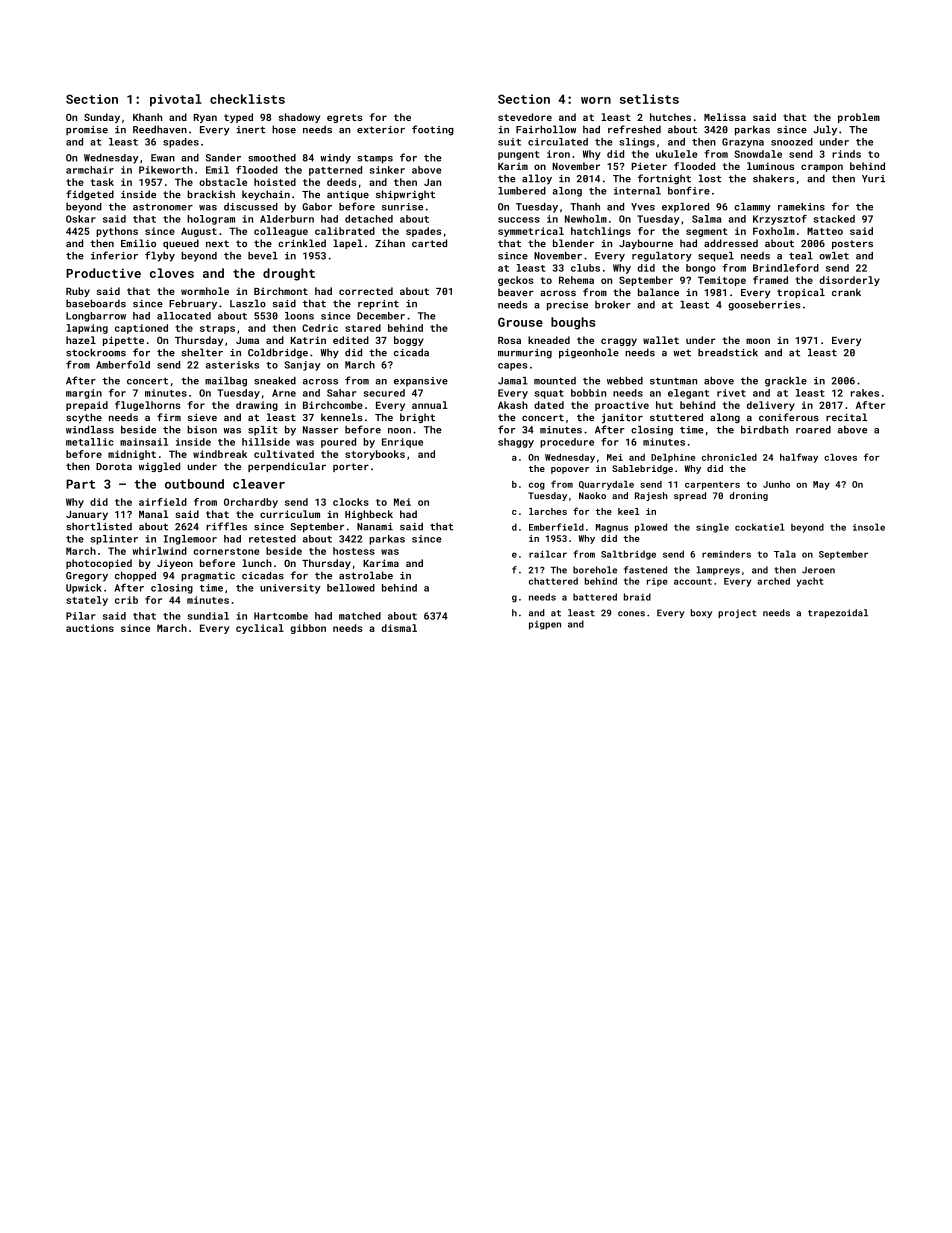 The height and width of the document is (1233, 952). Describe the element at coordinates (799, 458) in the document. I see `halfway` at that location.
